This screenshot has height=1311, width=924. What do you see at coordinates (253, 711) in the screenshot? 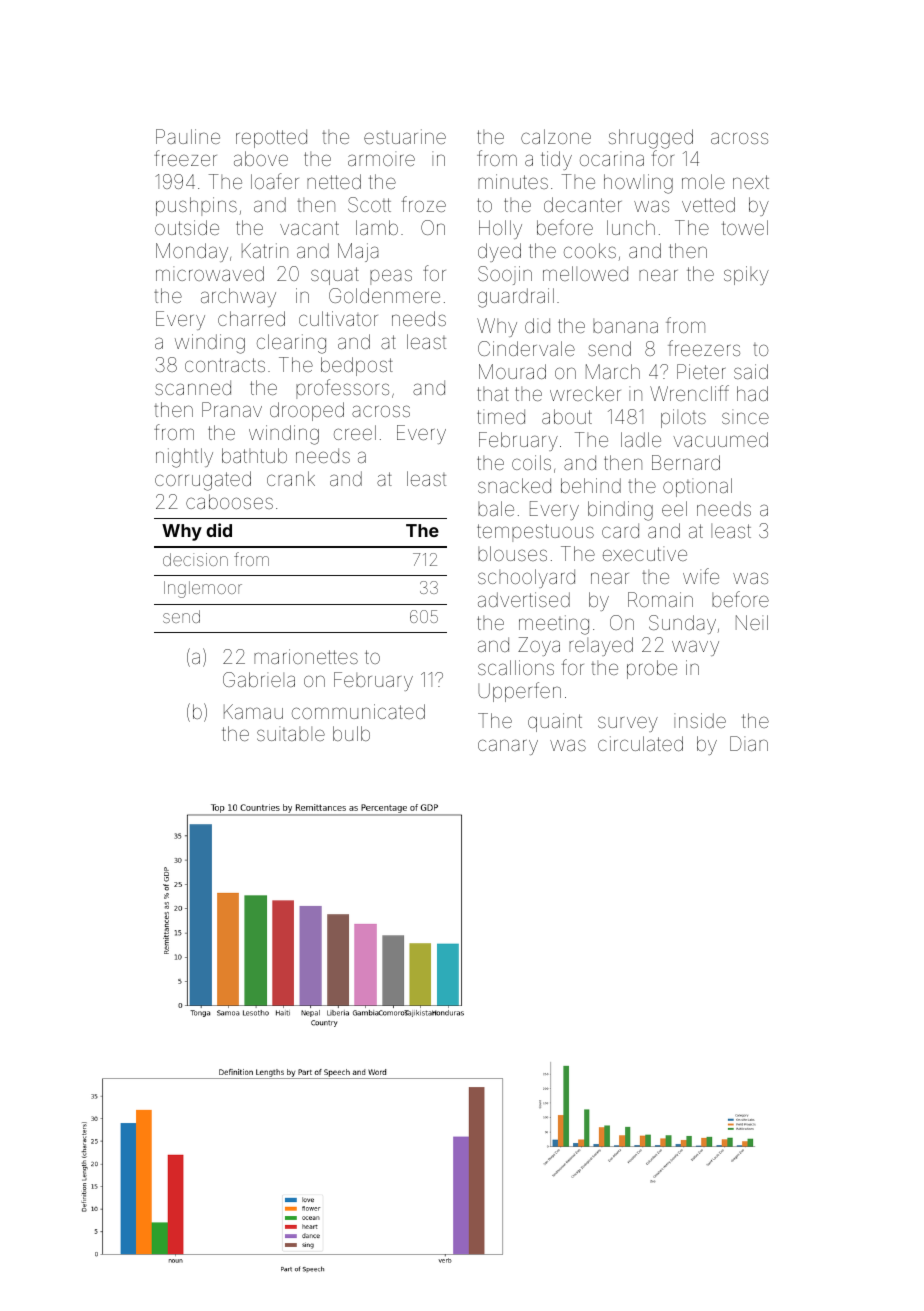
I see `Kamau` at bounding box center [253, 711].
